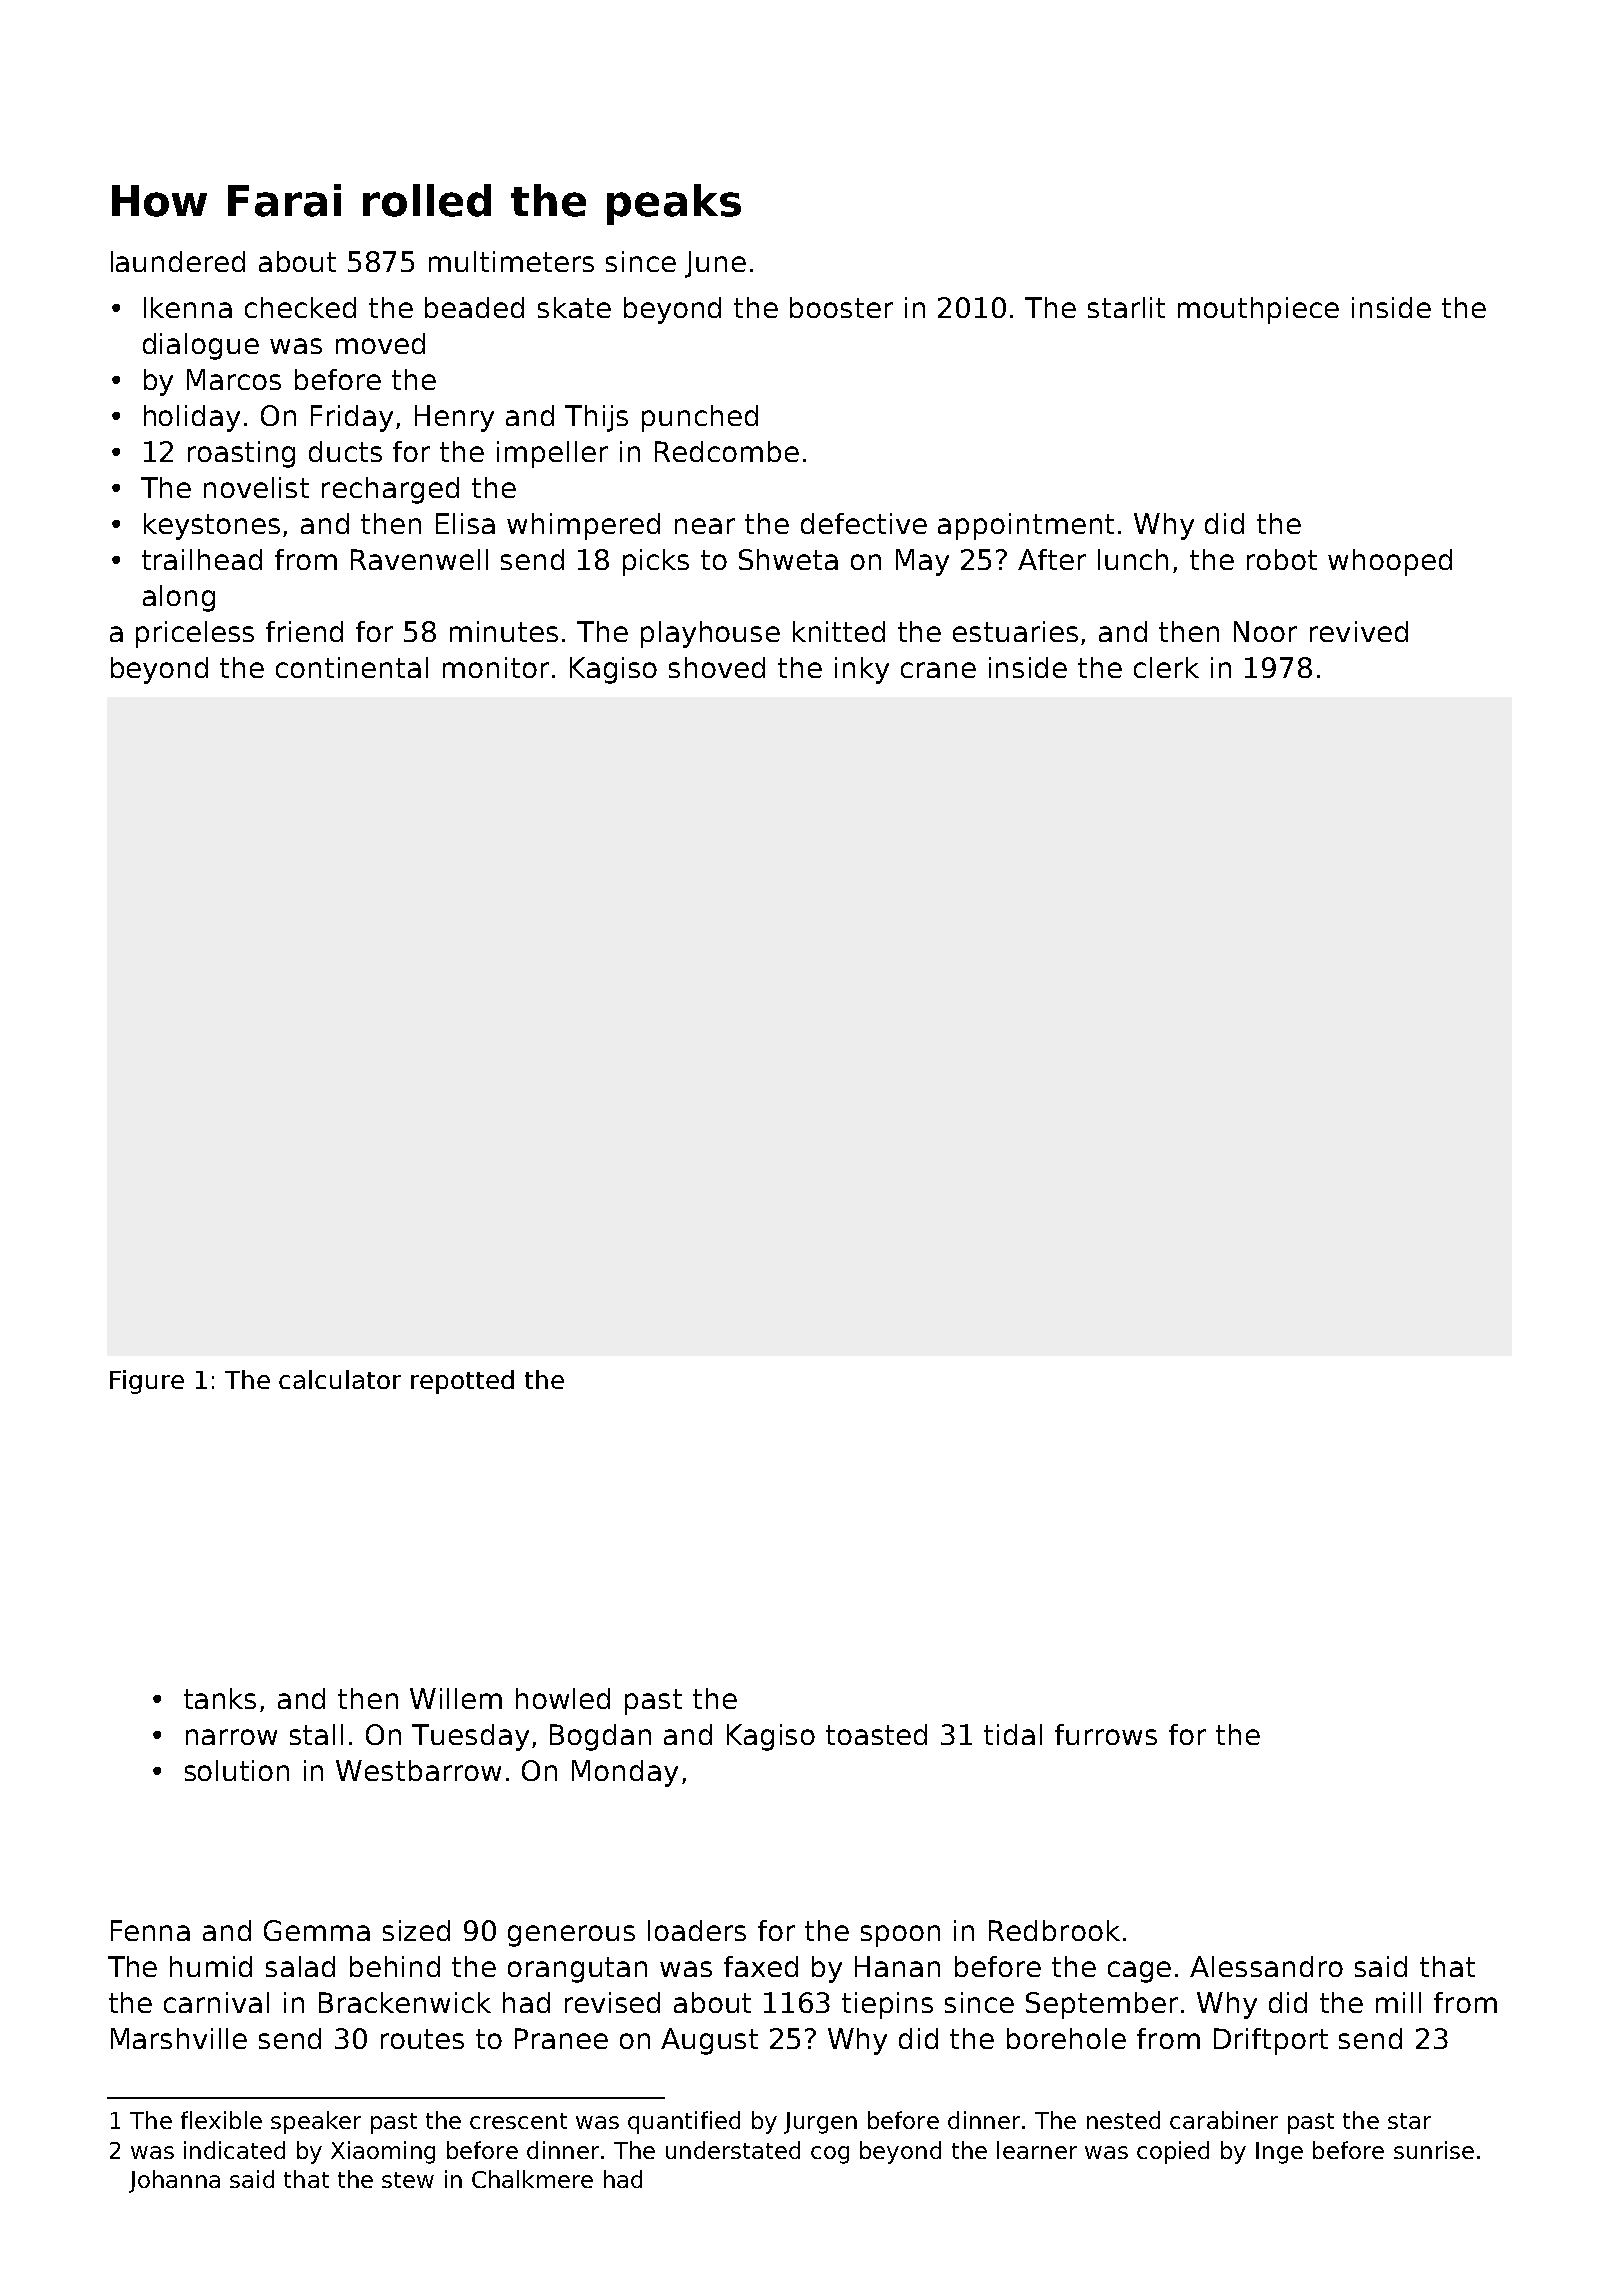  Describe the element at coordinates (1258, 310) in the page. I see `mouthpiece` at that location.
